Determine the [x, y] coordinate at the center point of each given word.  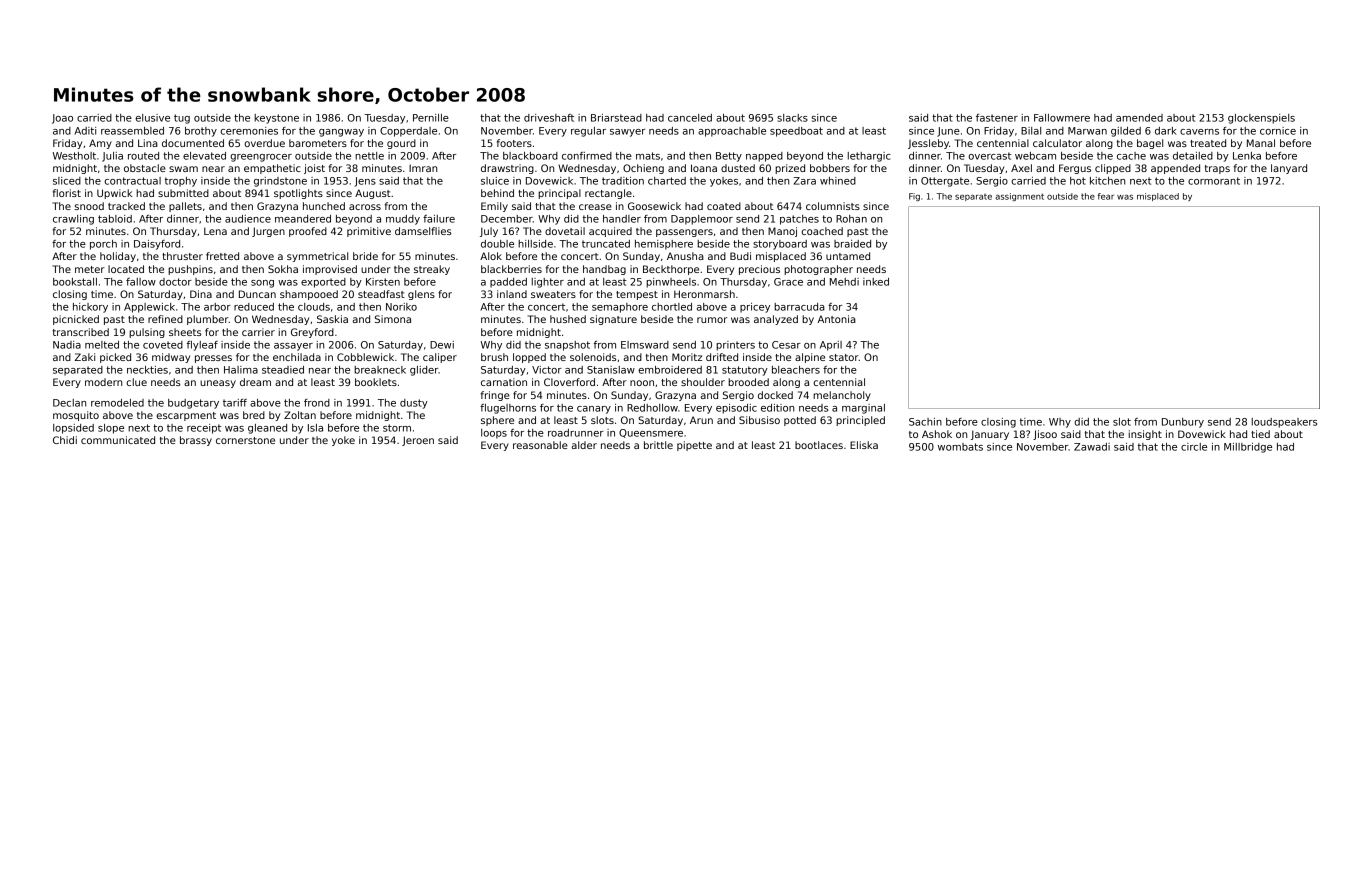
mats [648, 156]
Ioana [704, 168]
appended [1175, 169]
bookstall [75, 282]
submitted [183, 193]
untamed [848, 256]
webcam [1035, 156]
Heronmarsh [704, 294]
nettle [369, 156]
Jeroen [418, 441]
